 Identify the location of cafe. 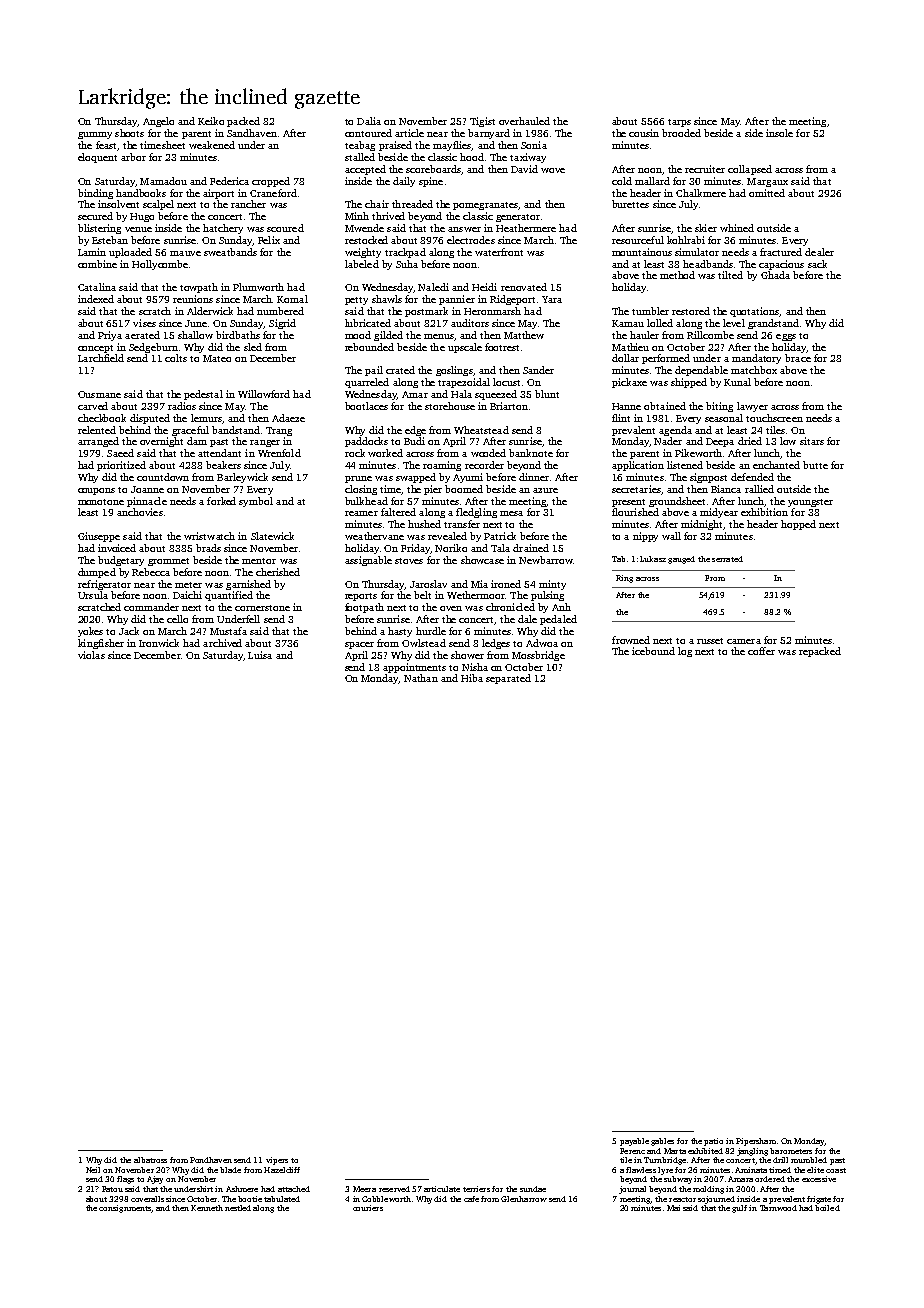
(471, 1199).
